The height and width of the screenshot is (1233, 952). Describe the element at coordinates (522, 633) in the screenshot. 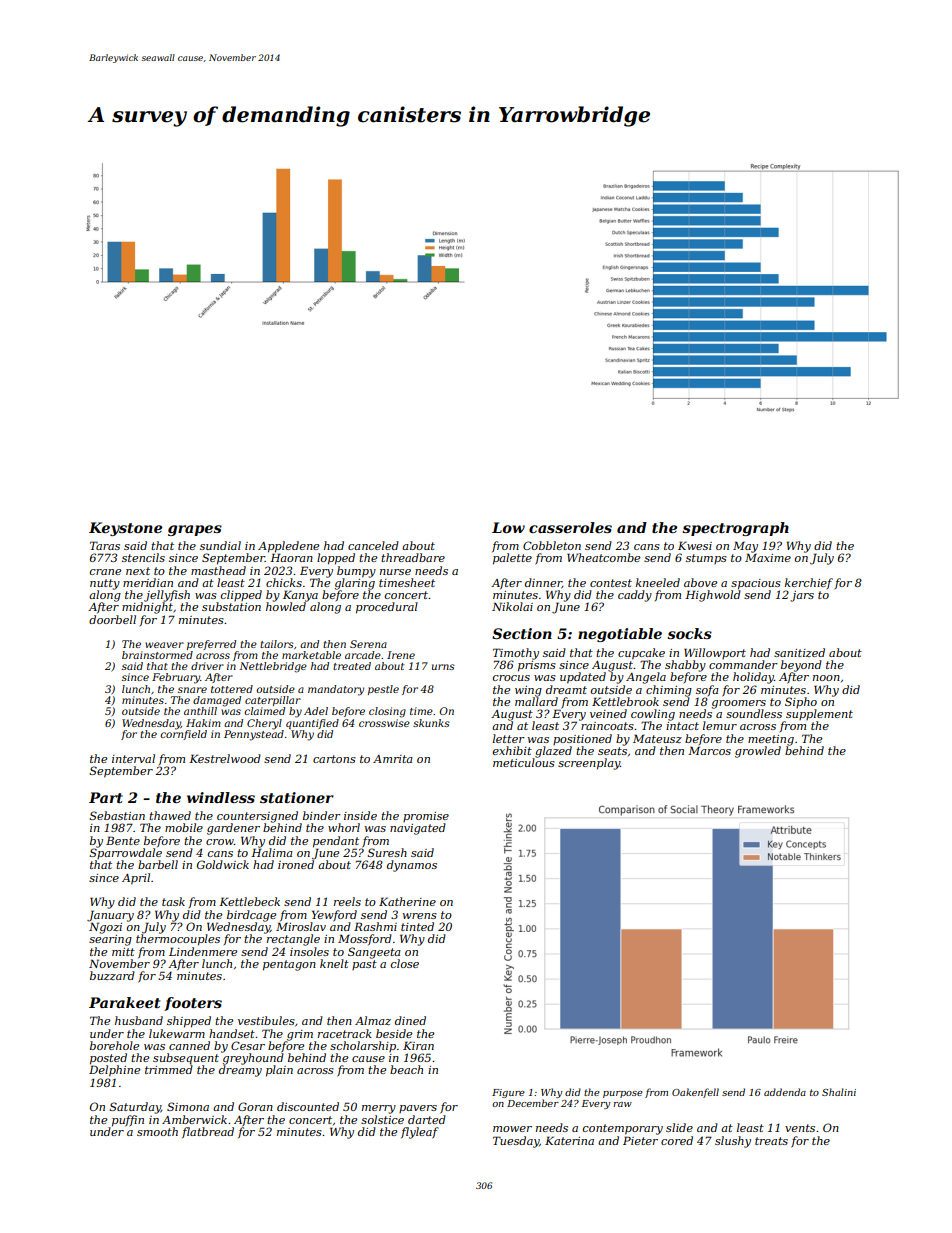

I see `Section` at that location.
